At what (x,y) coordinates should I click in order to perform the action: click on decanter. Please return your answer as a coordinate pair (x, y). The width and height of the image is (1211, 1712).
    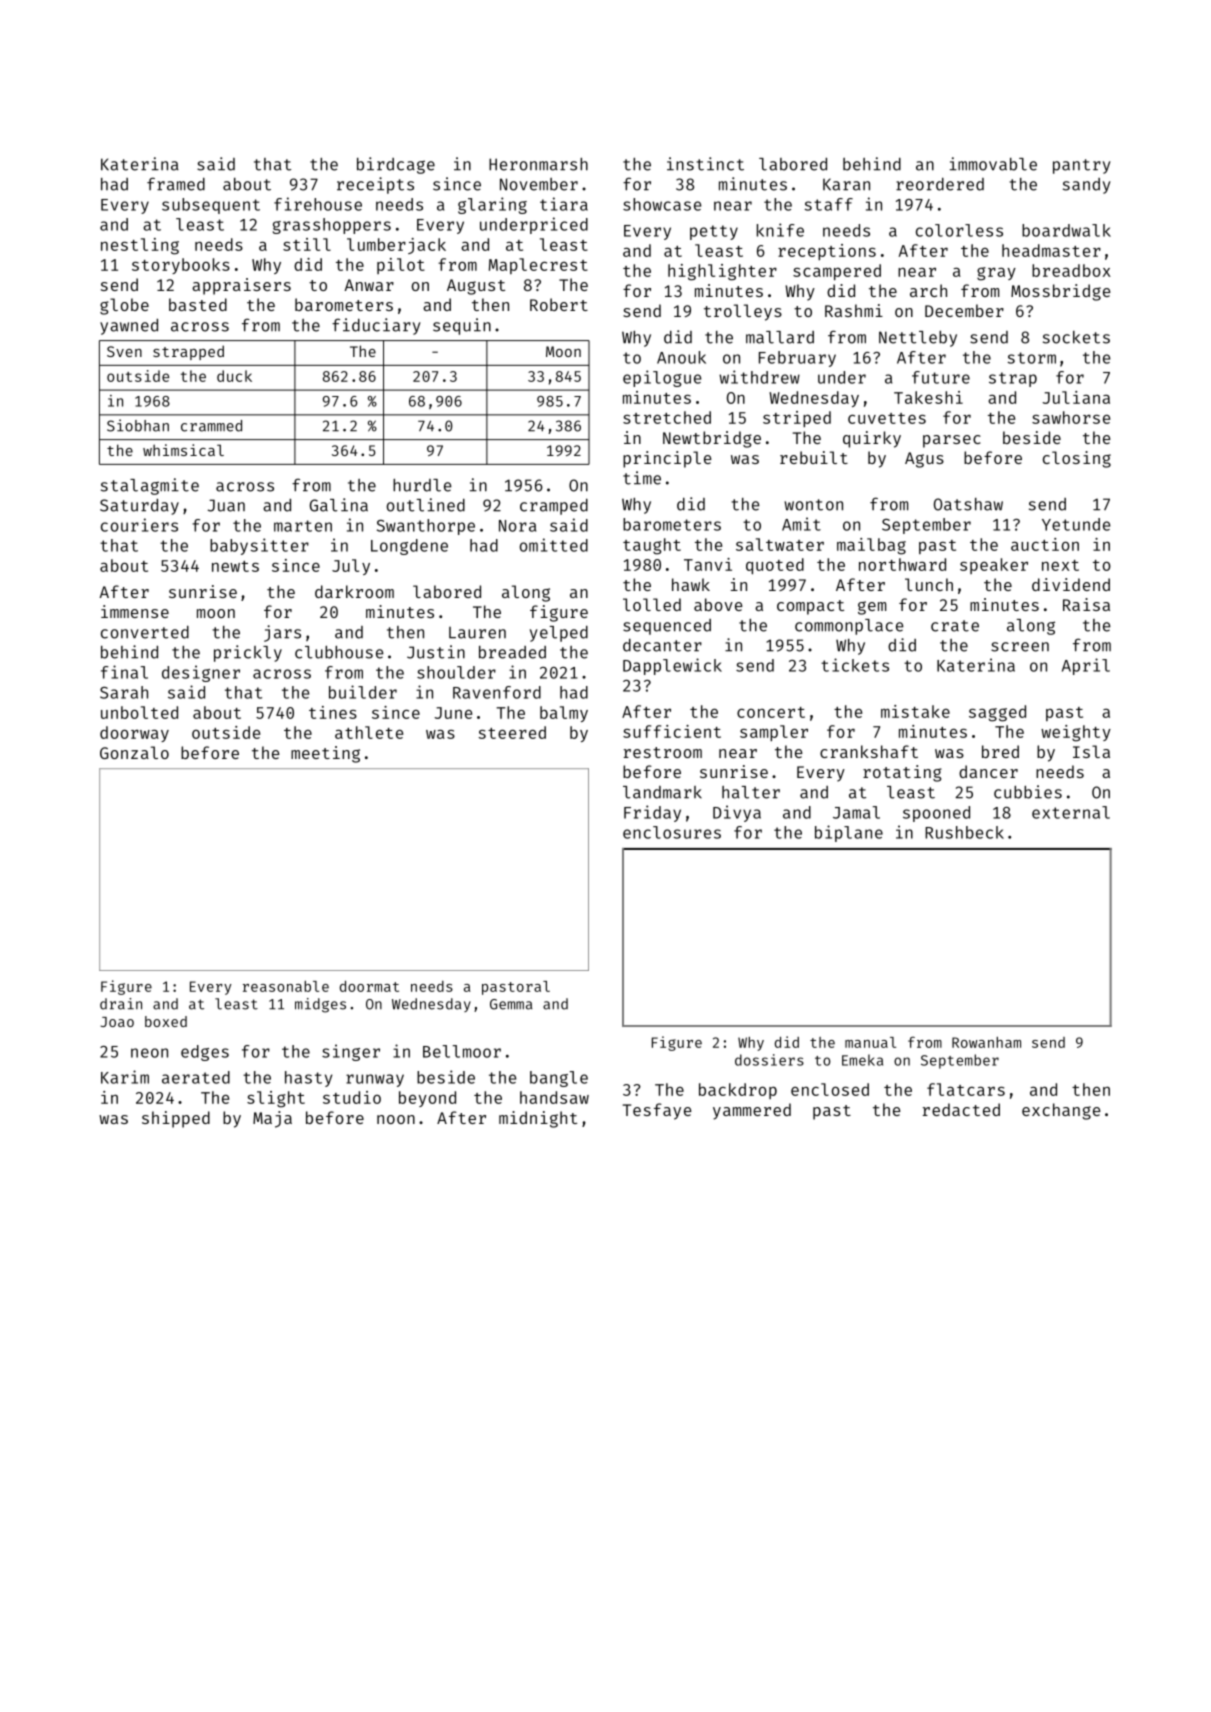
    Looking at the image, I should click on (662, 645).
